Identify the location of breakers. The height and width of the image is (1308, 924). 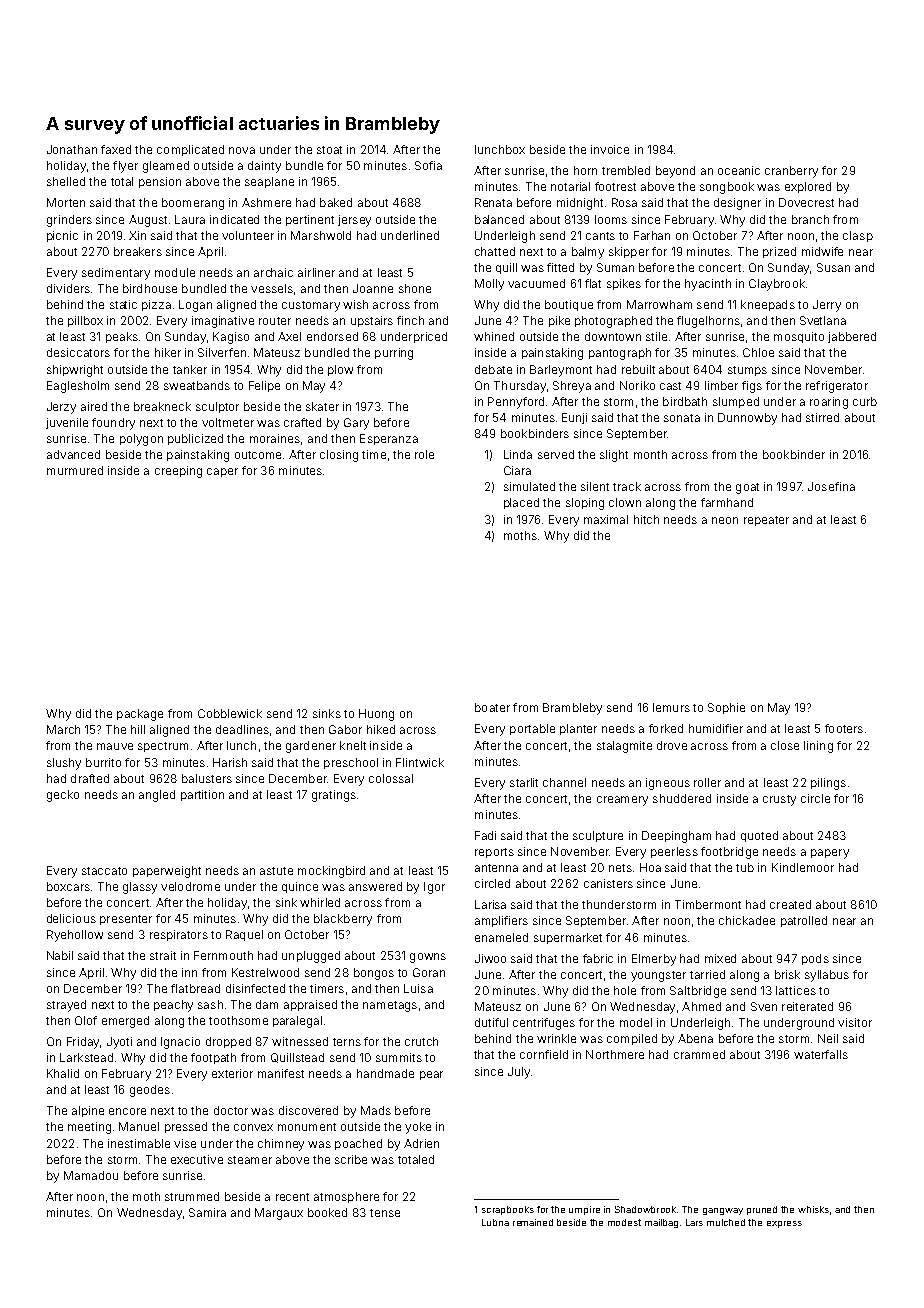
(138, 251).
